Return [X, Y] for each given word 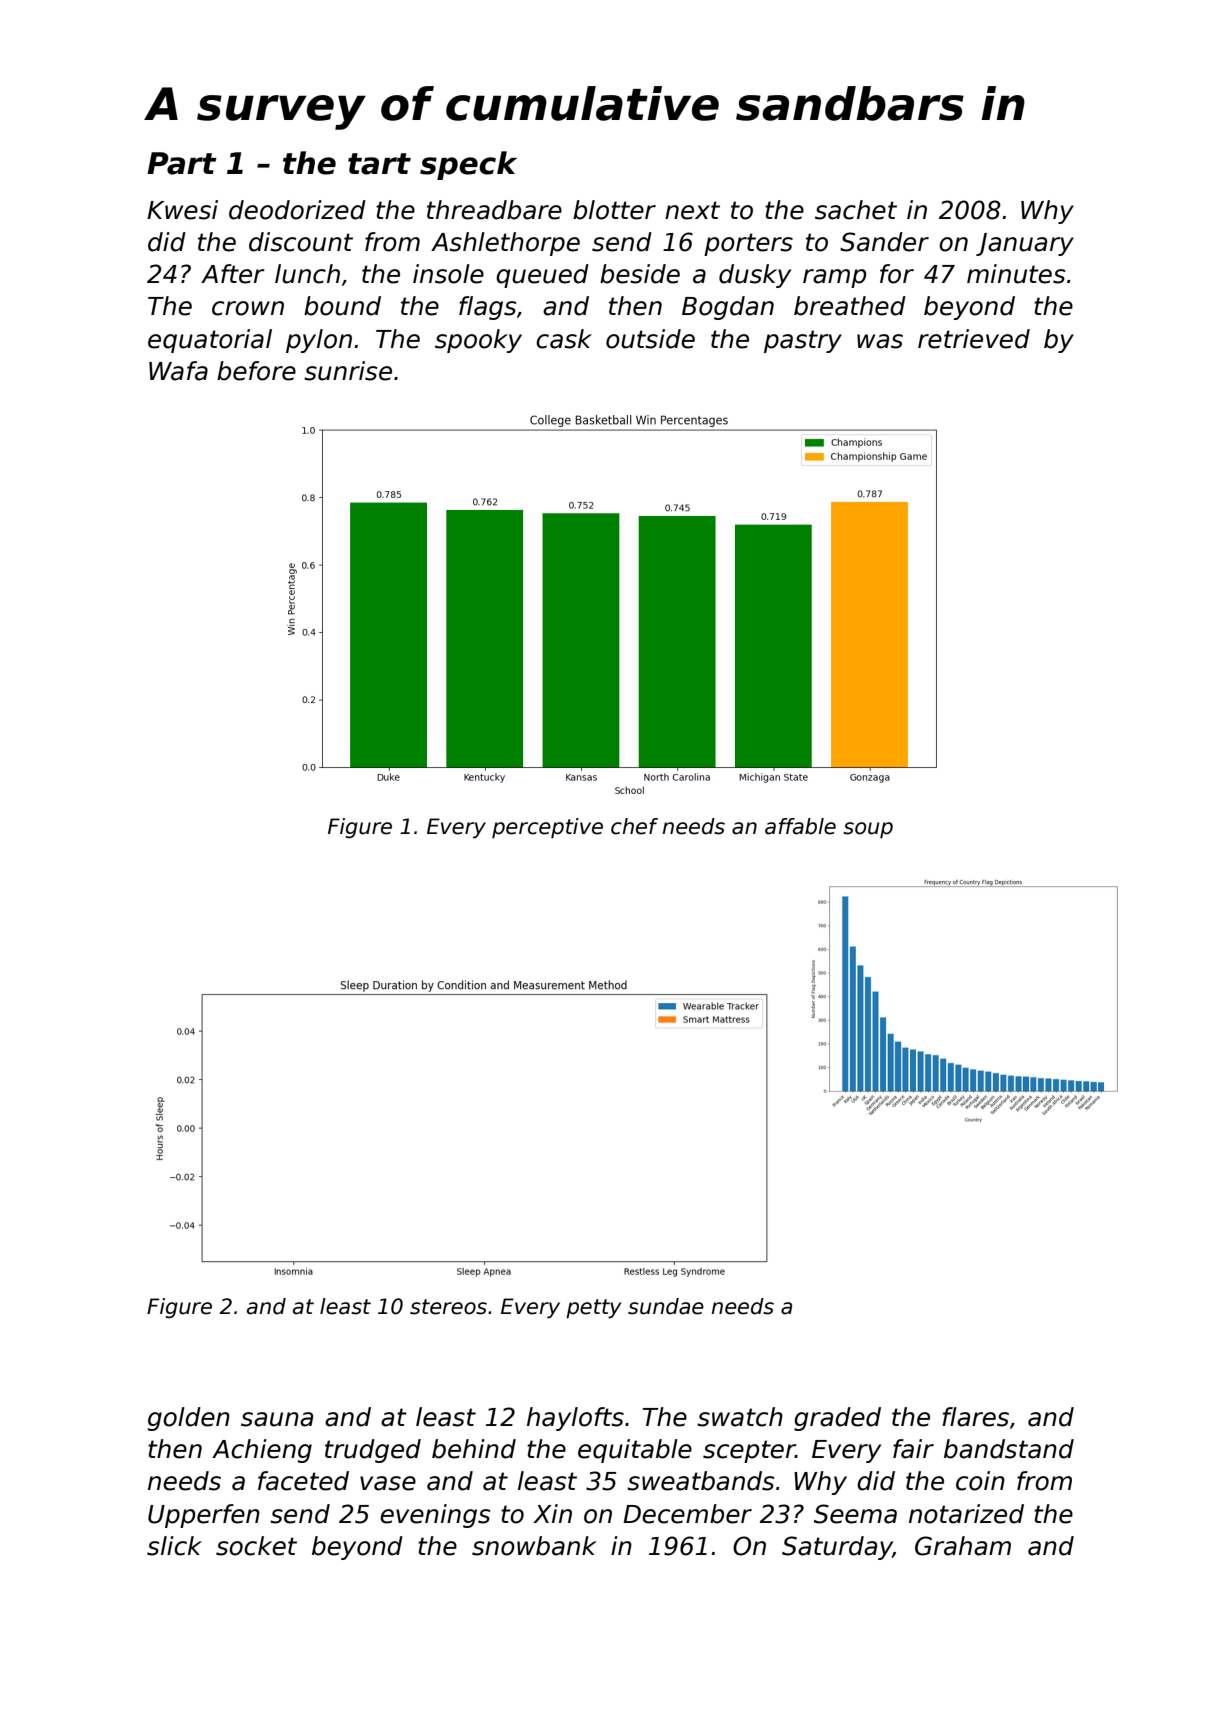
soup [868, 830]
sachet [856, 210]
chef [634, 826]
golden [189, 1419]
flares [975, 1417]
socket [256, 1546]
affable [800, 826]
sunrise [348, 371]
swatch [740, 1417]
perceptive [547, 828]
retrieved [974, 339]
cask [564, 339]
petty [593, 1309]
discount [301, 242]
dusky [755, 276]
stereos [448, 1307]
